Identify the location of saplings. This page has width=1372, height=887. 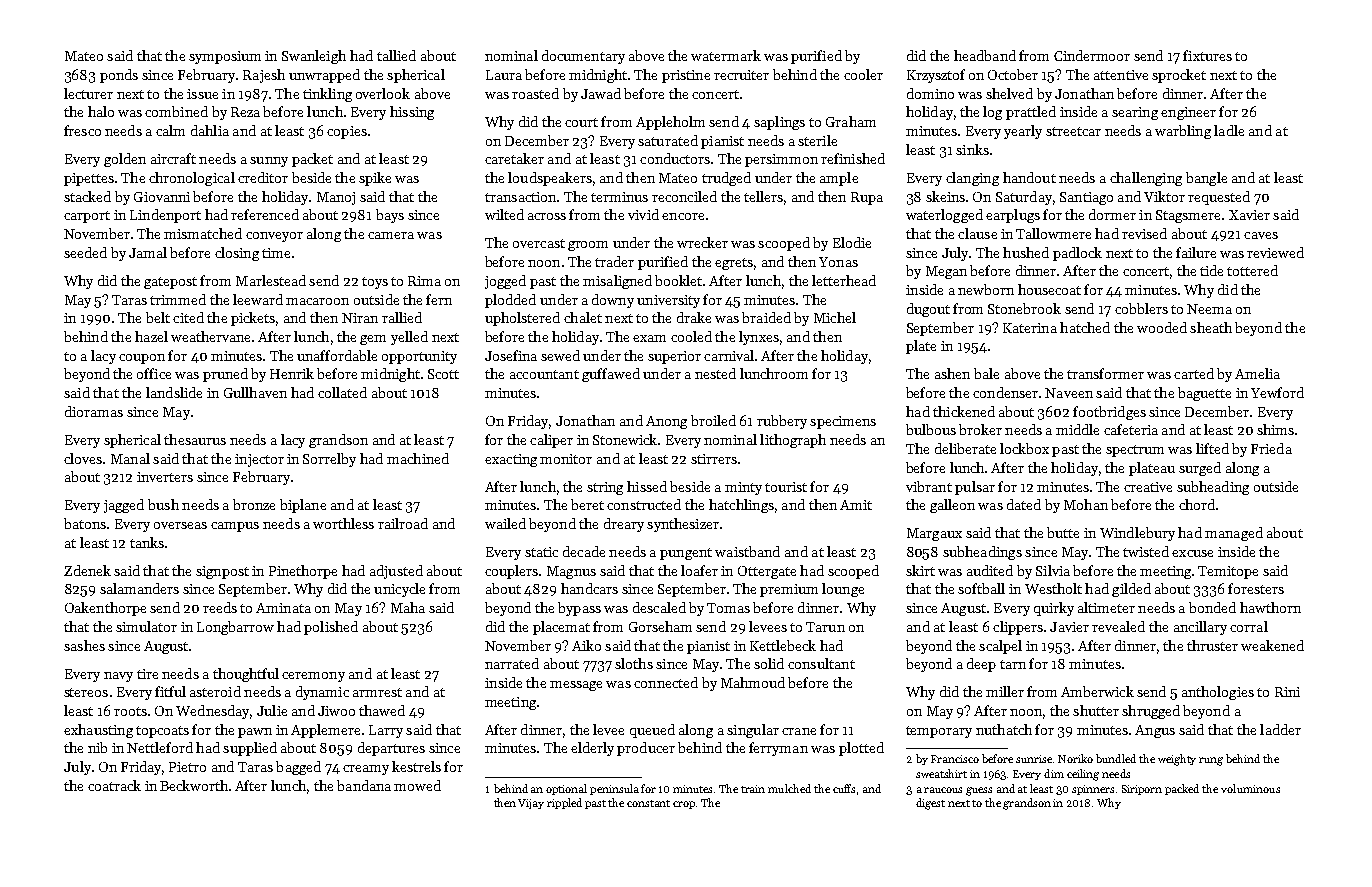
(779, 123).
